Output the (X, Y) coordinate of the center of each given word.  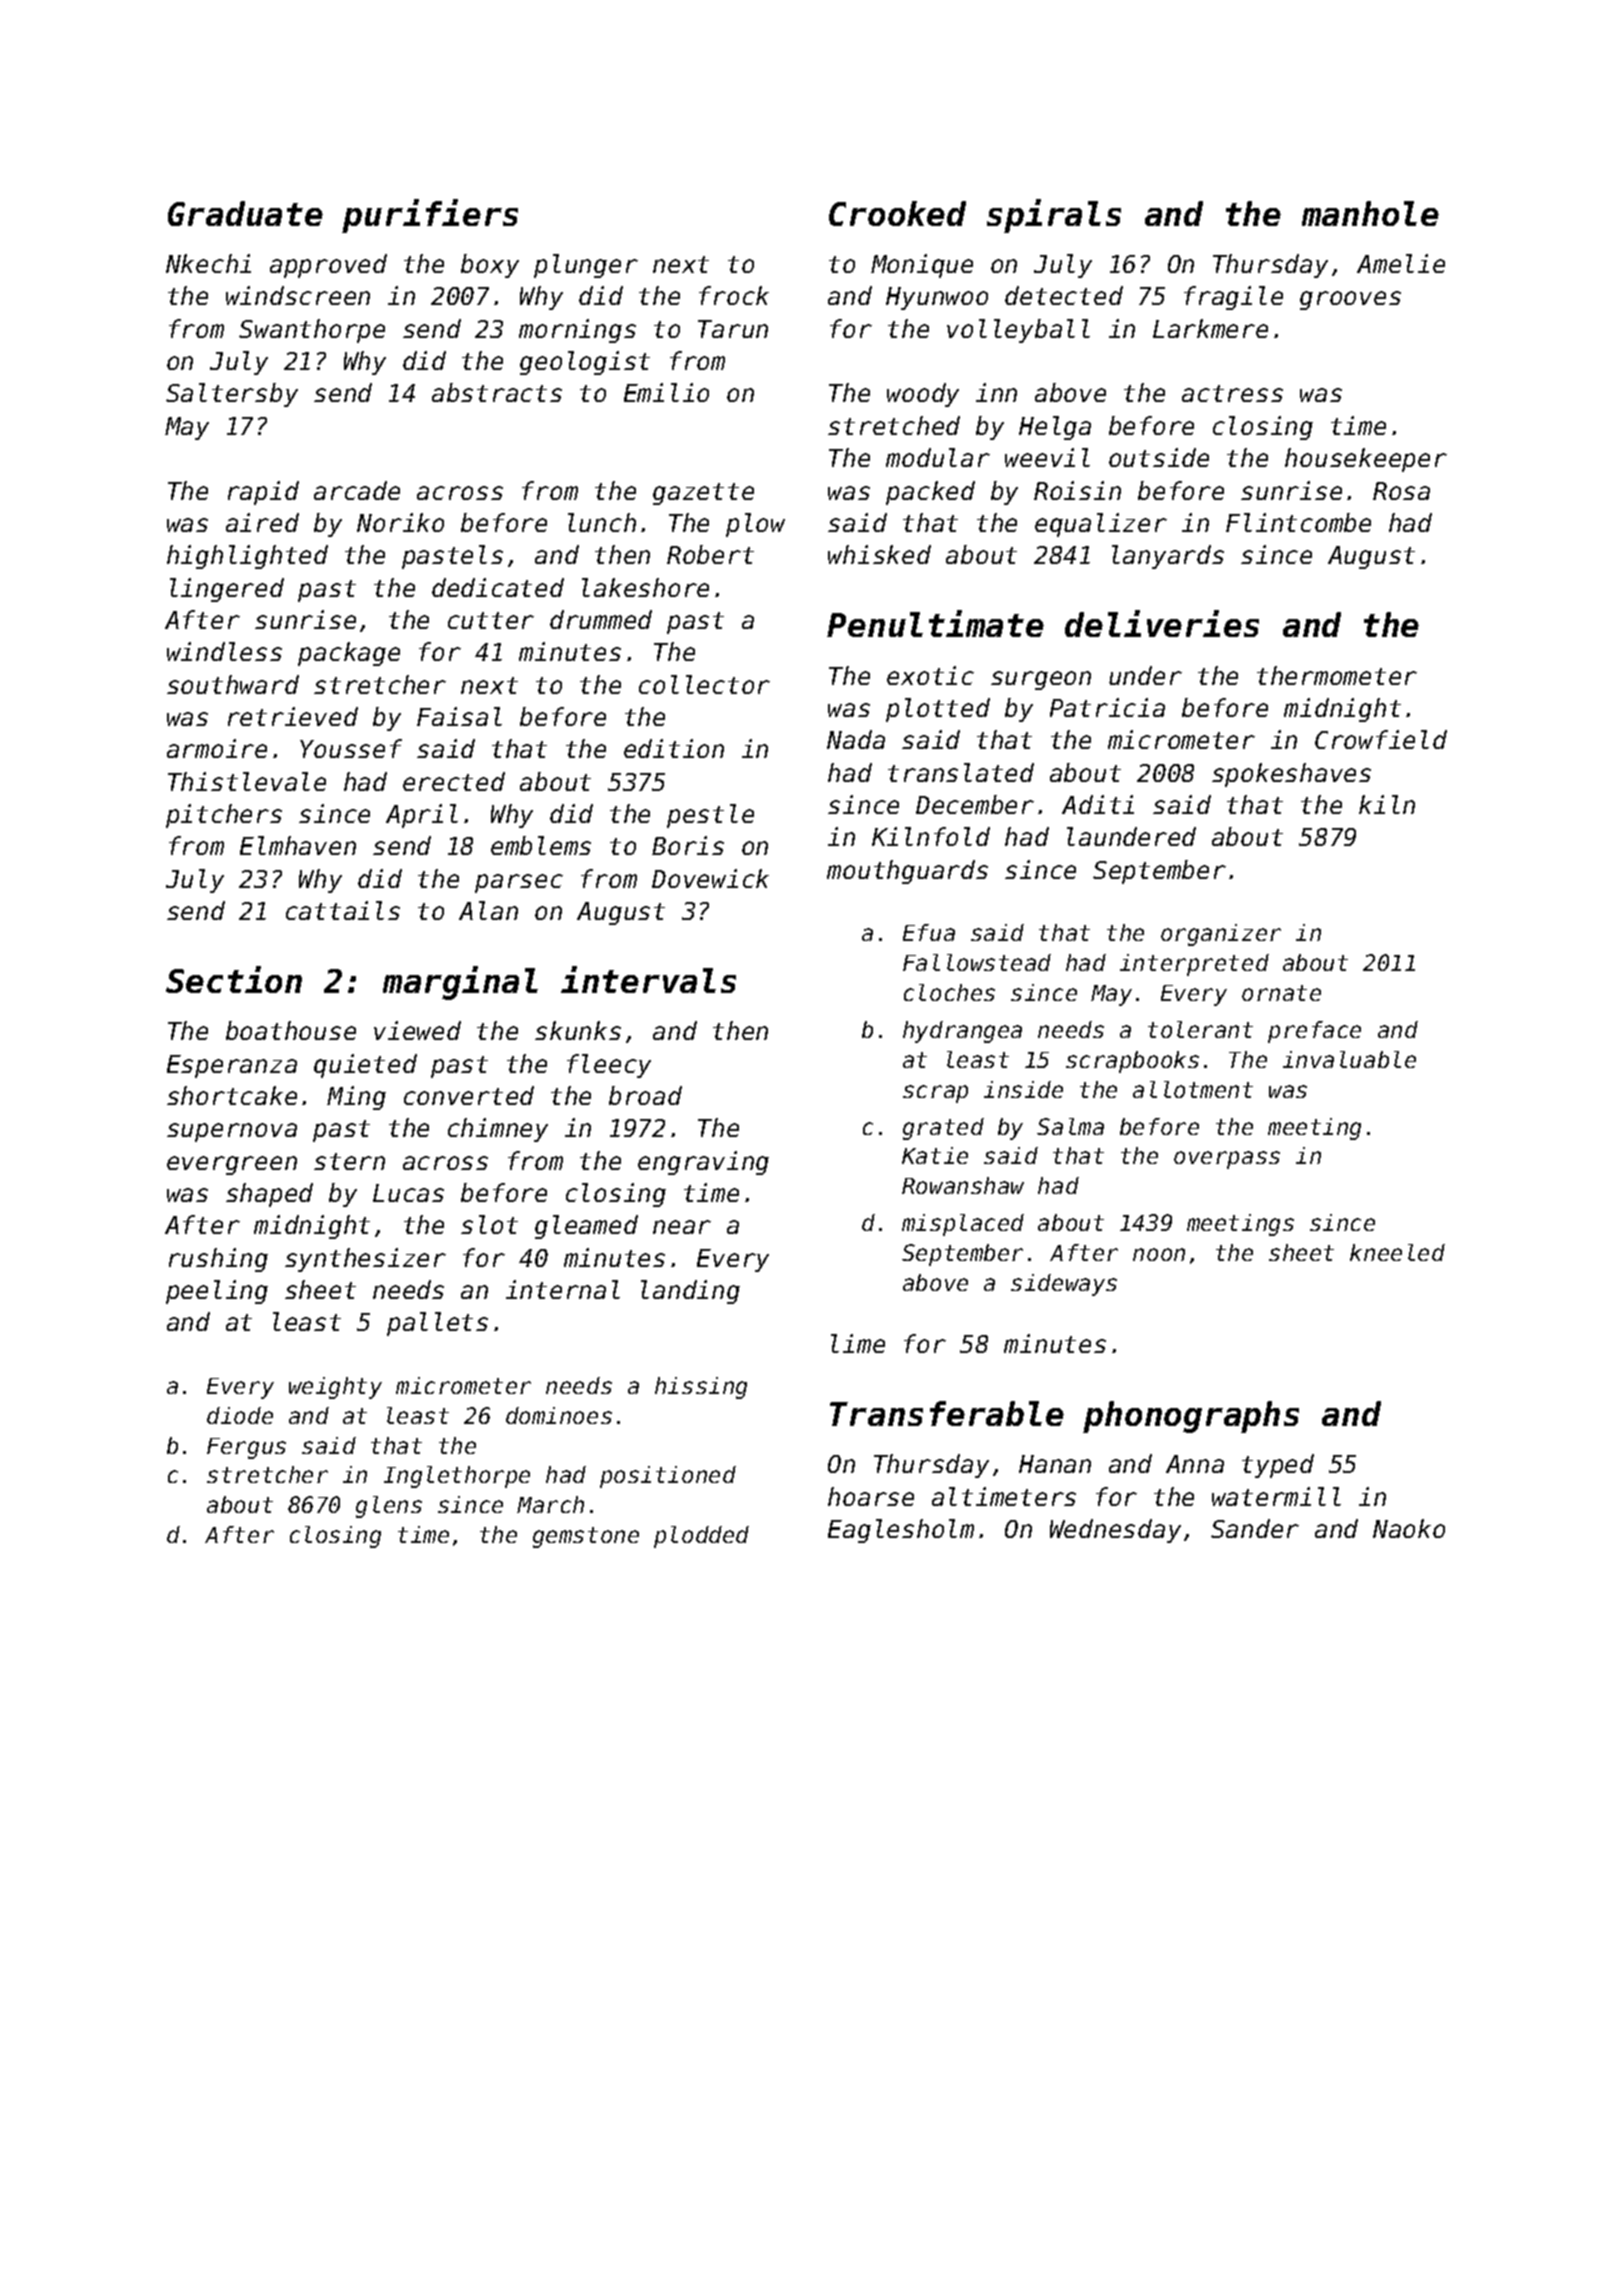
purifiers (430, 216)
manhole (1370, 213)
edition (674, 748)
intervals (648, 979)
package (349, 654)
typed (1278, 1466)
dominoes (559, 1415)
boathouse (291, 1030)
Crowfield (1381, 739)
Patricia (1107, 707)
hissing (701, 1388)
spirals (1054, 216)
